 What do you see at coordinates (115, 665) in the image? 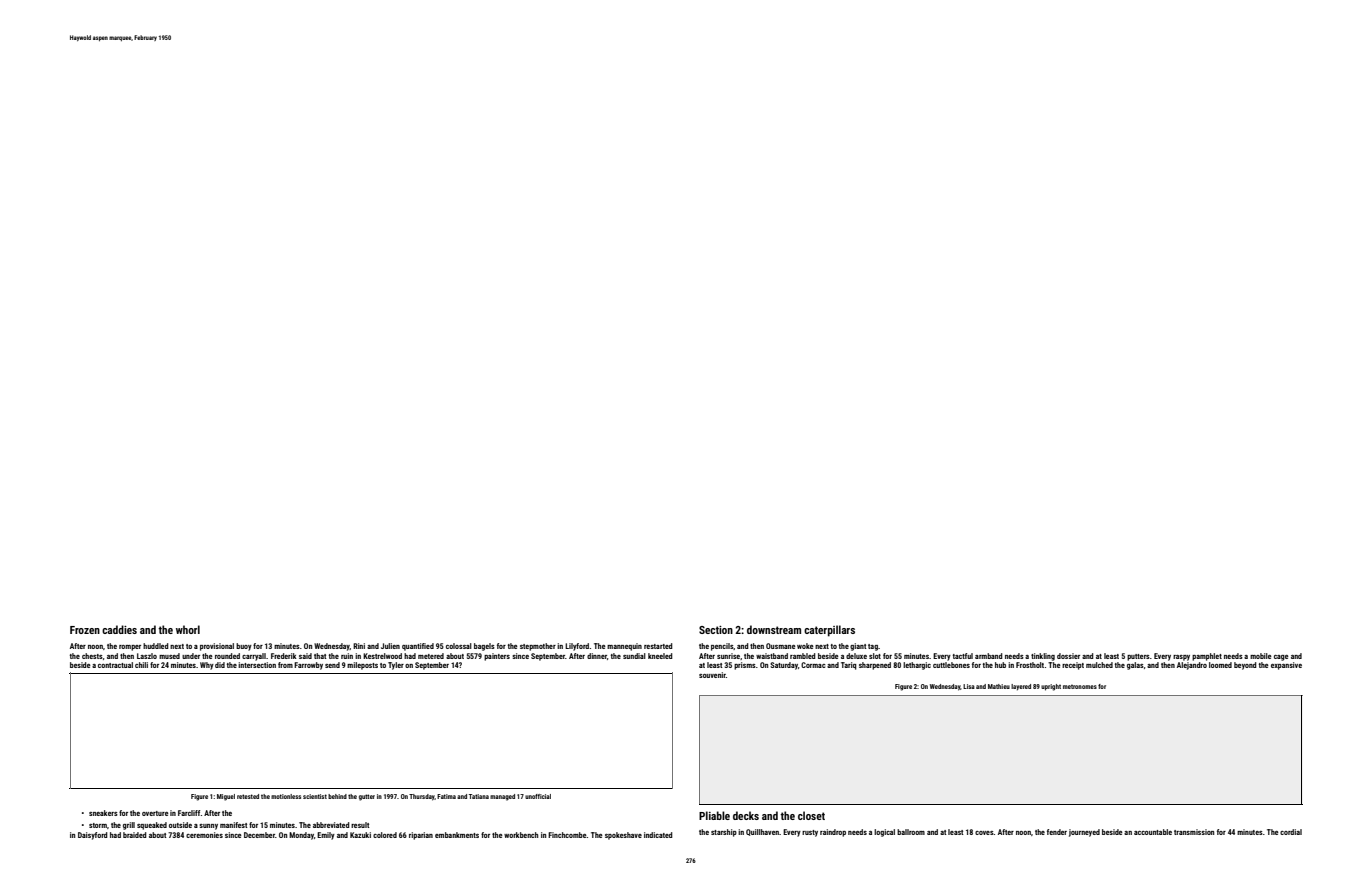
I see `contractual` at bounding box center [115, 665].
